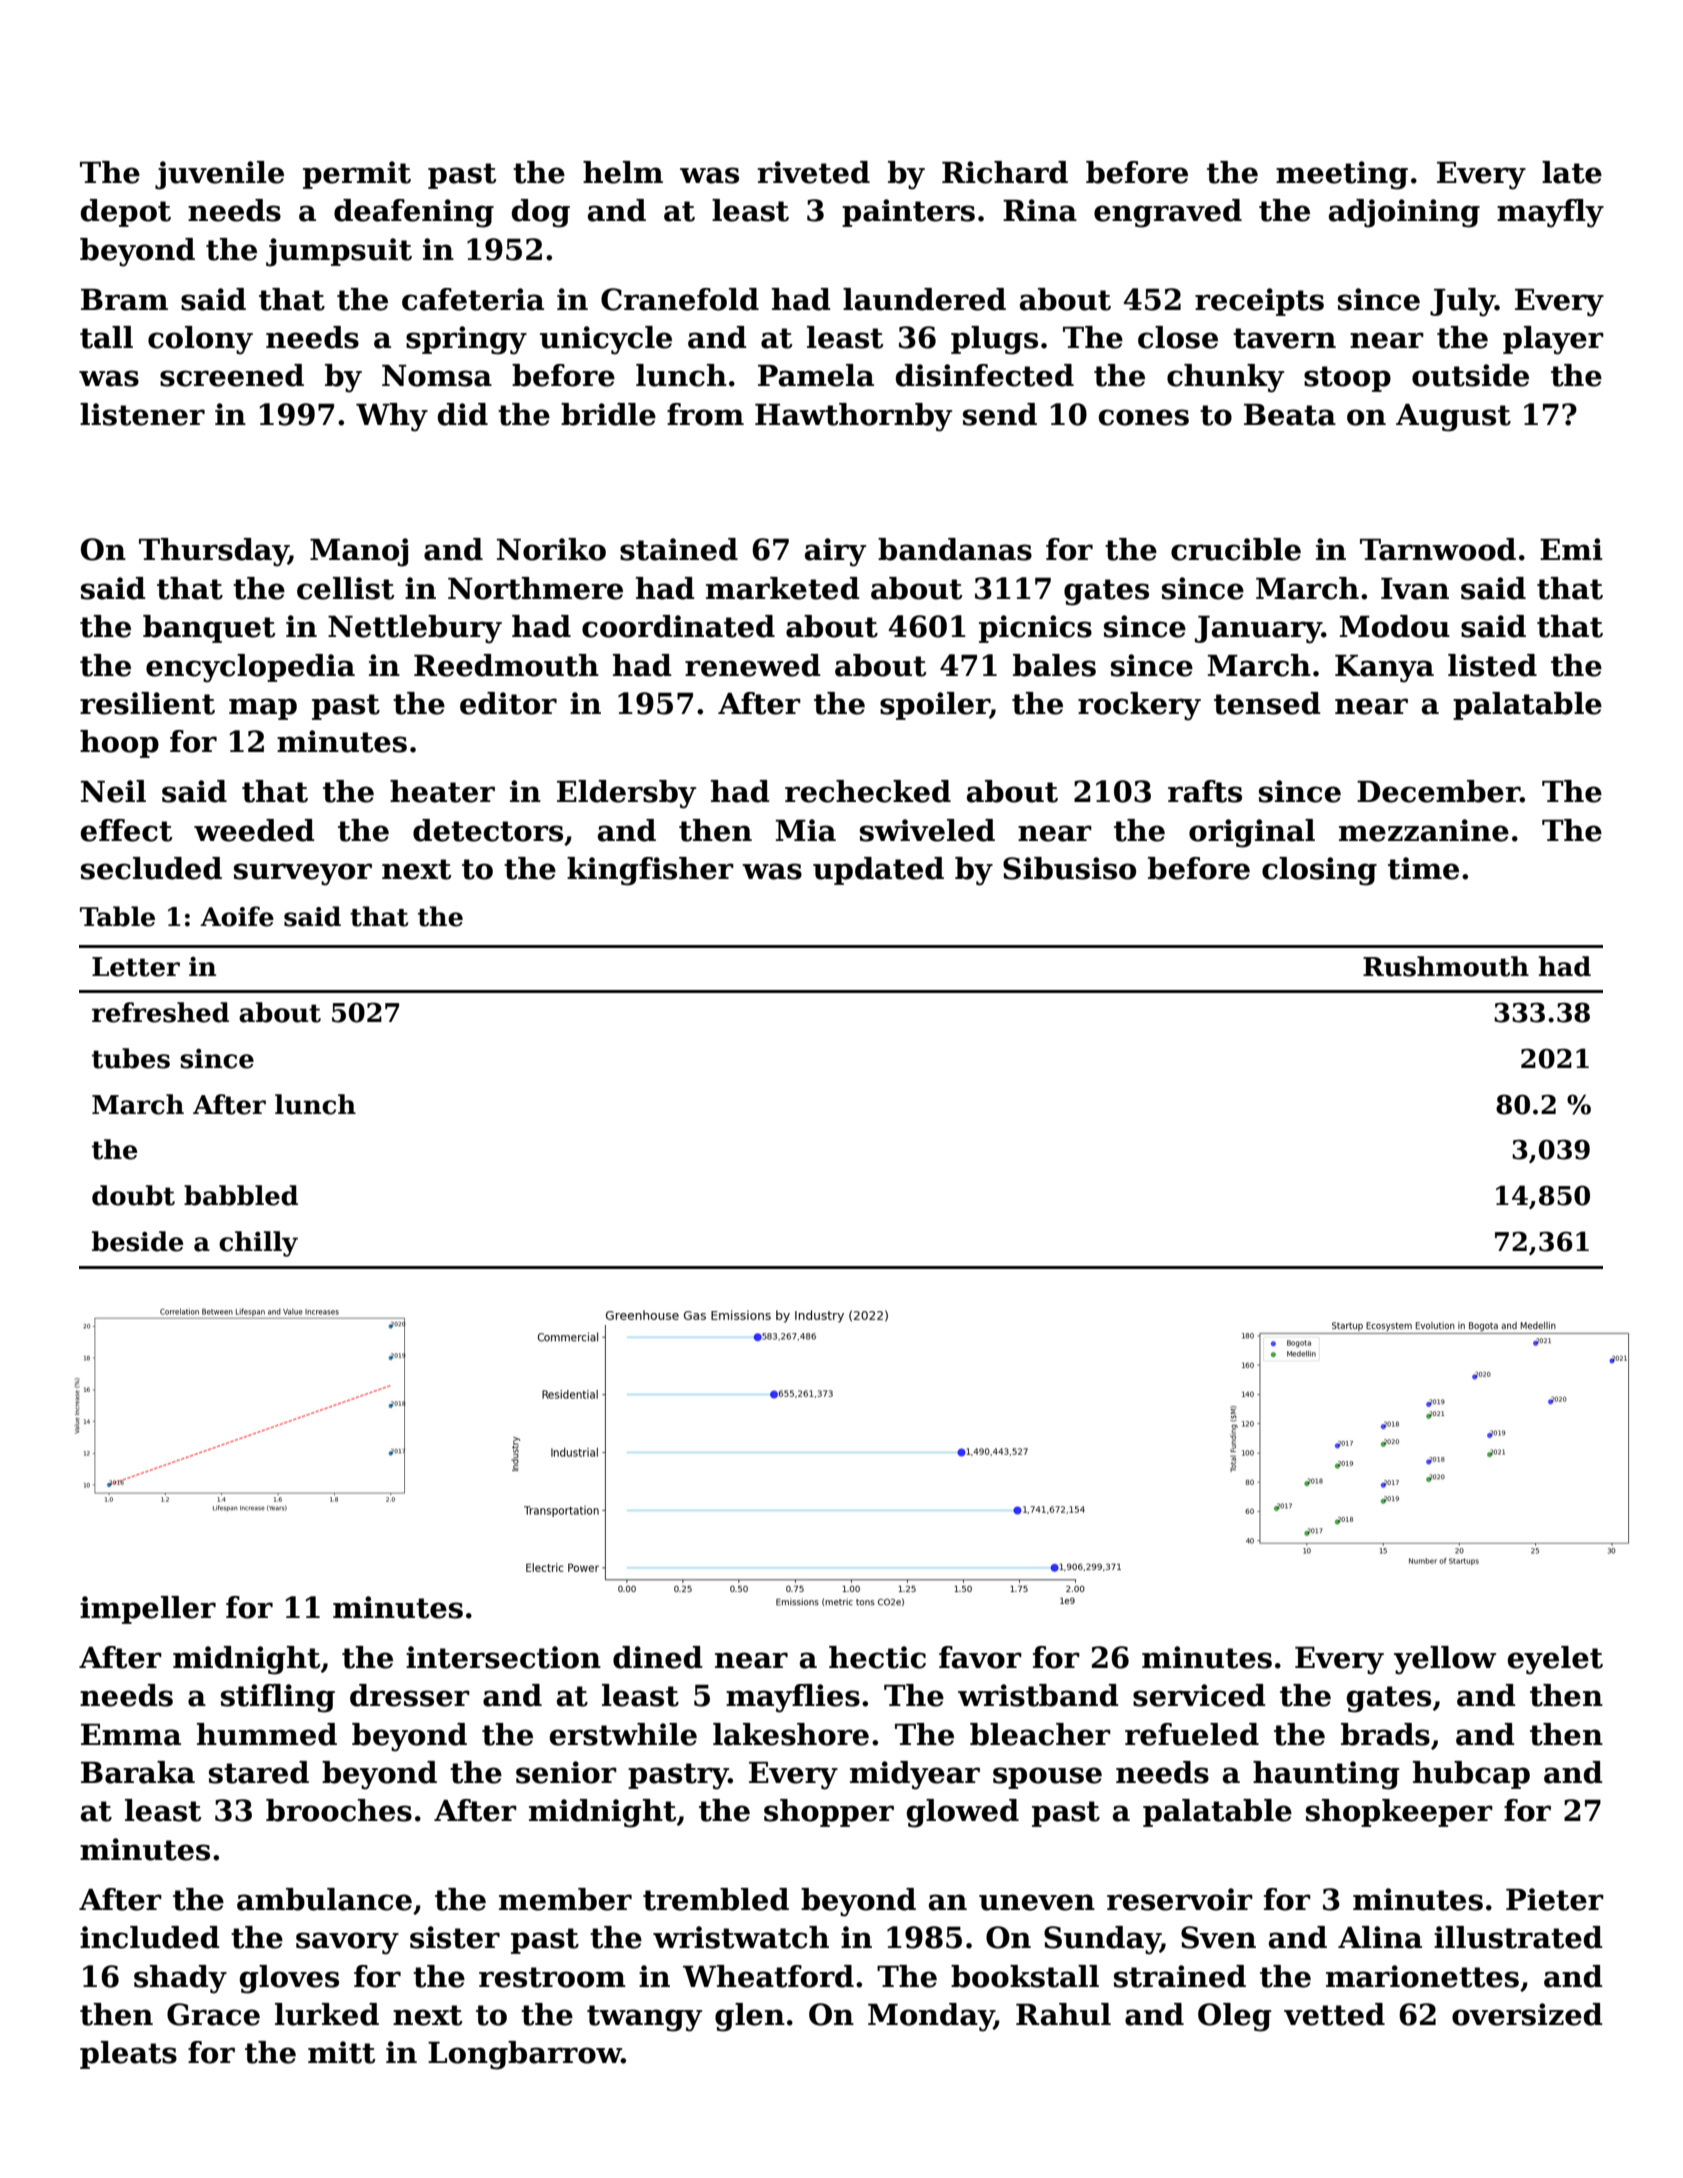 Image resolution: width=1683 pixels, height=2178 pixels. What do you see at coordinates (1555, 1660) in the document?
I see `eyelet` at bounding box center [1555, 1660].
